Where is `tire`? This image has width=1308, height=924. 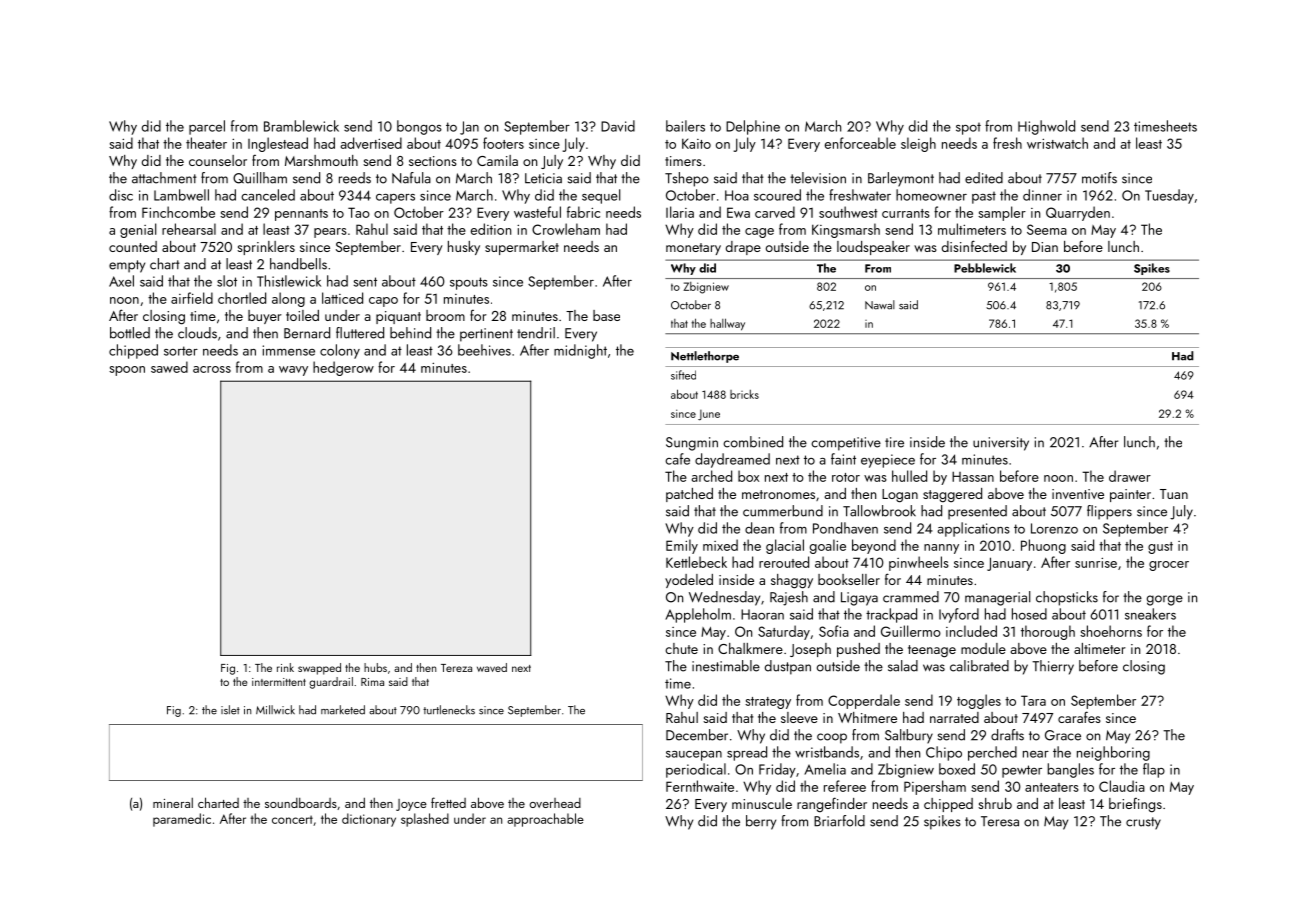 tire is located at coordinates (894, 442).
